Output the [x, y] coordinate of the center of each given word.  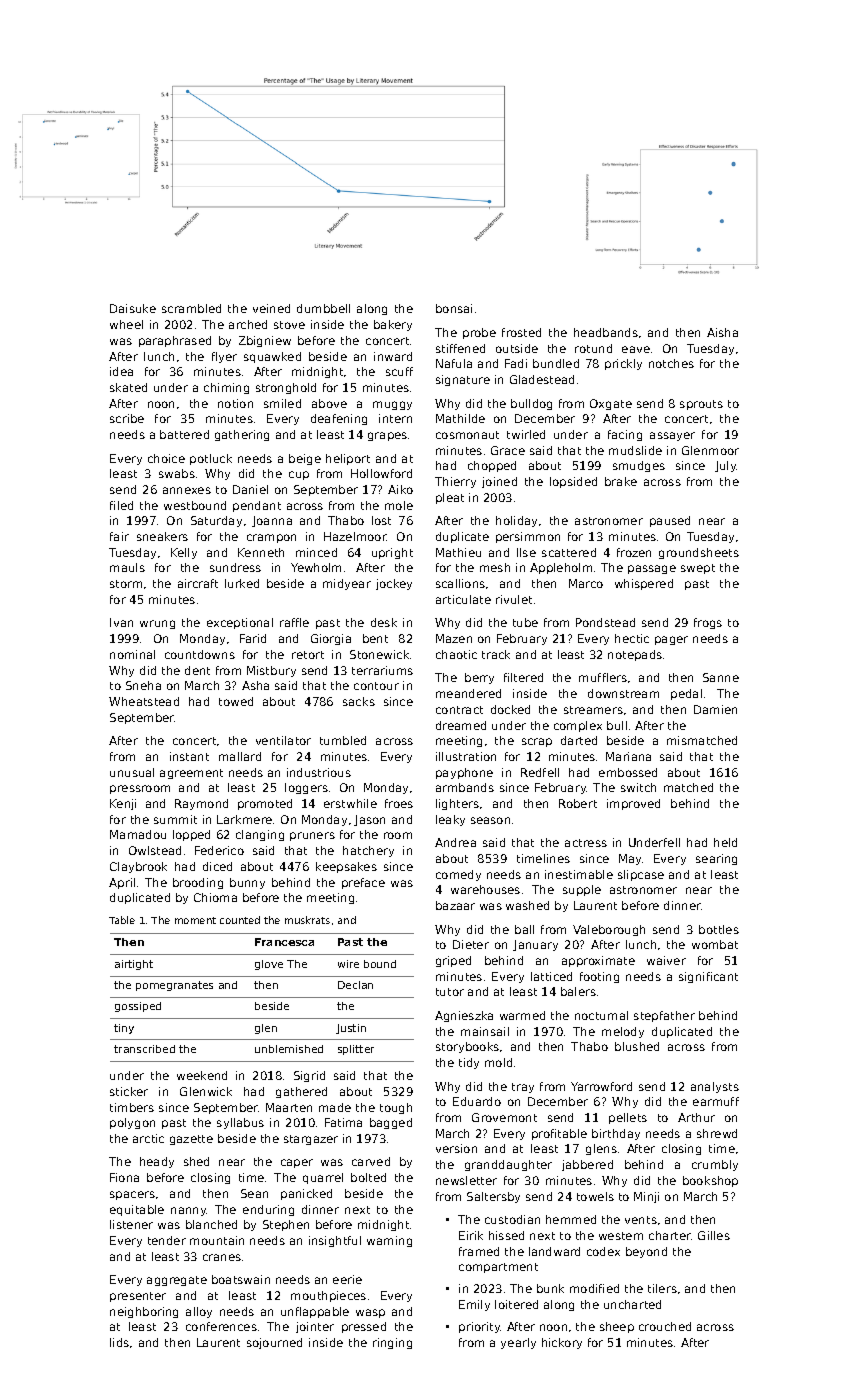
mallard [240, 756]
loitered [516, 1304]
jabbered [587, 1165]
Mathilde [460, 418]
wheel [126, 324]
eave [636, 349]
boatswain [241, 1279]
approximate [598, 961]
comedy [458, 875]
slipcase [641, 875]
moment [195, 920]
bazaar [455, 905]
